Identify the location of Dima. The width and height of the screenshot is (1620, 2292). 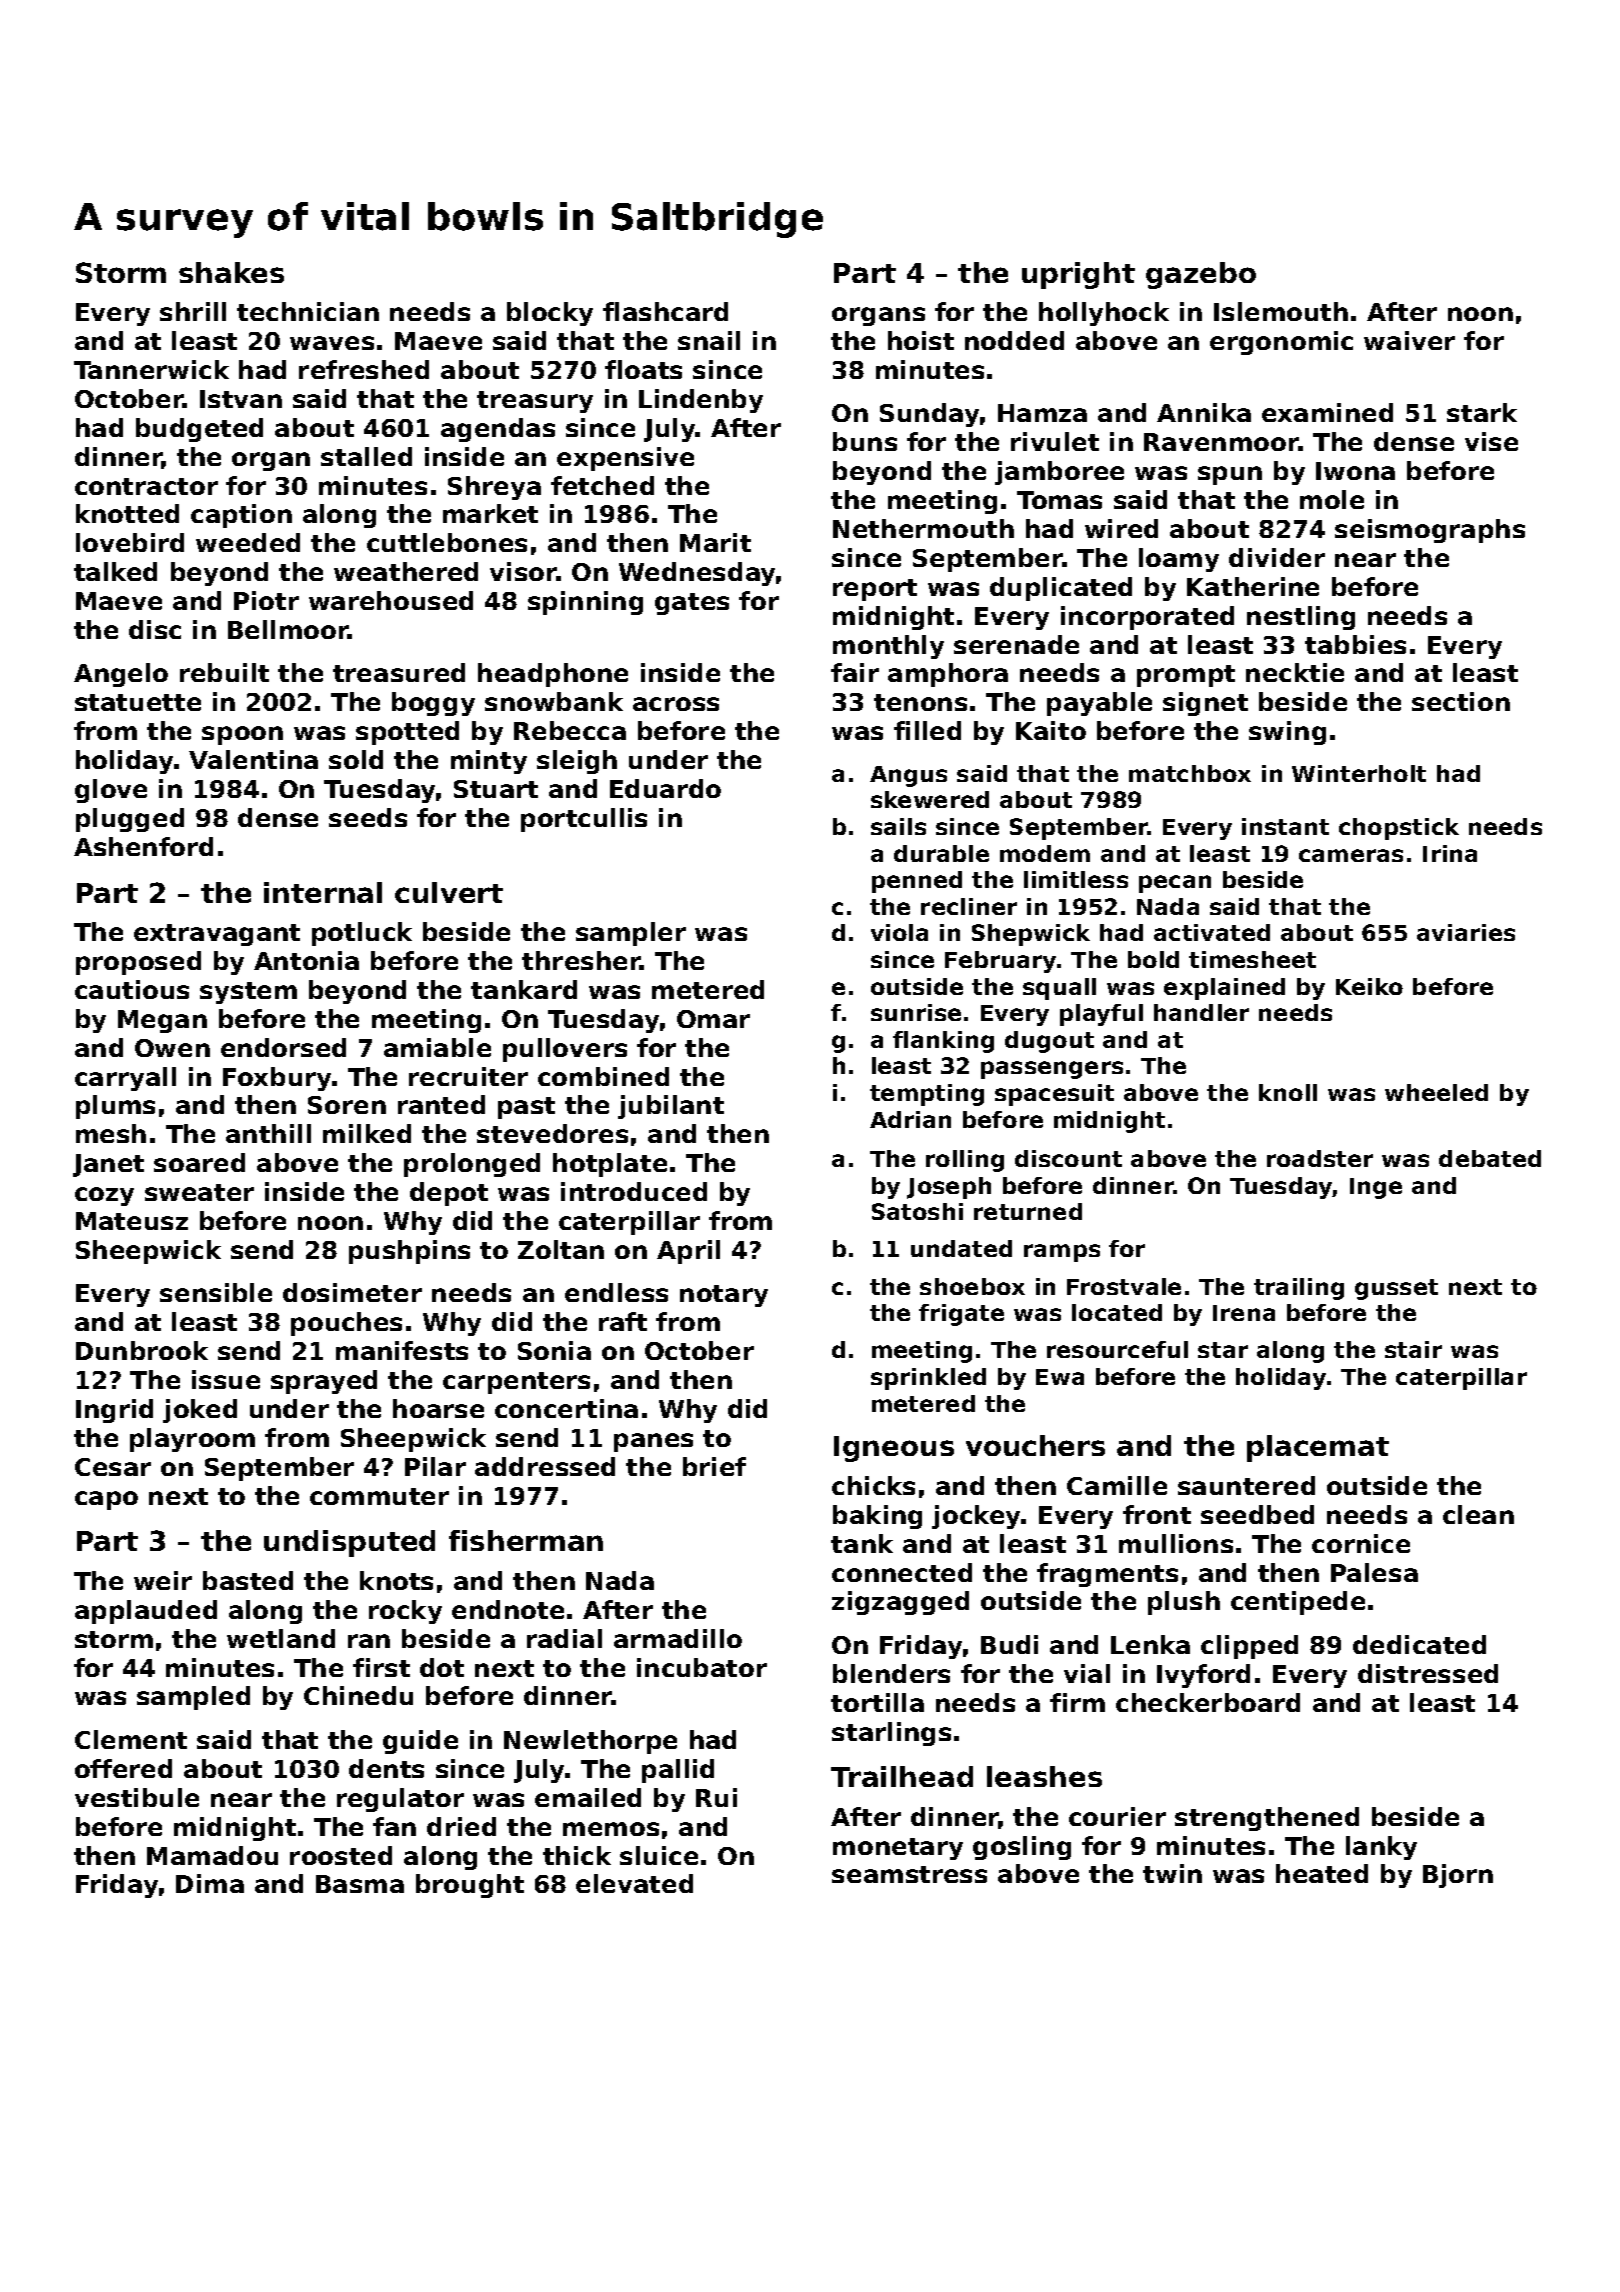
(210, 1883).
